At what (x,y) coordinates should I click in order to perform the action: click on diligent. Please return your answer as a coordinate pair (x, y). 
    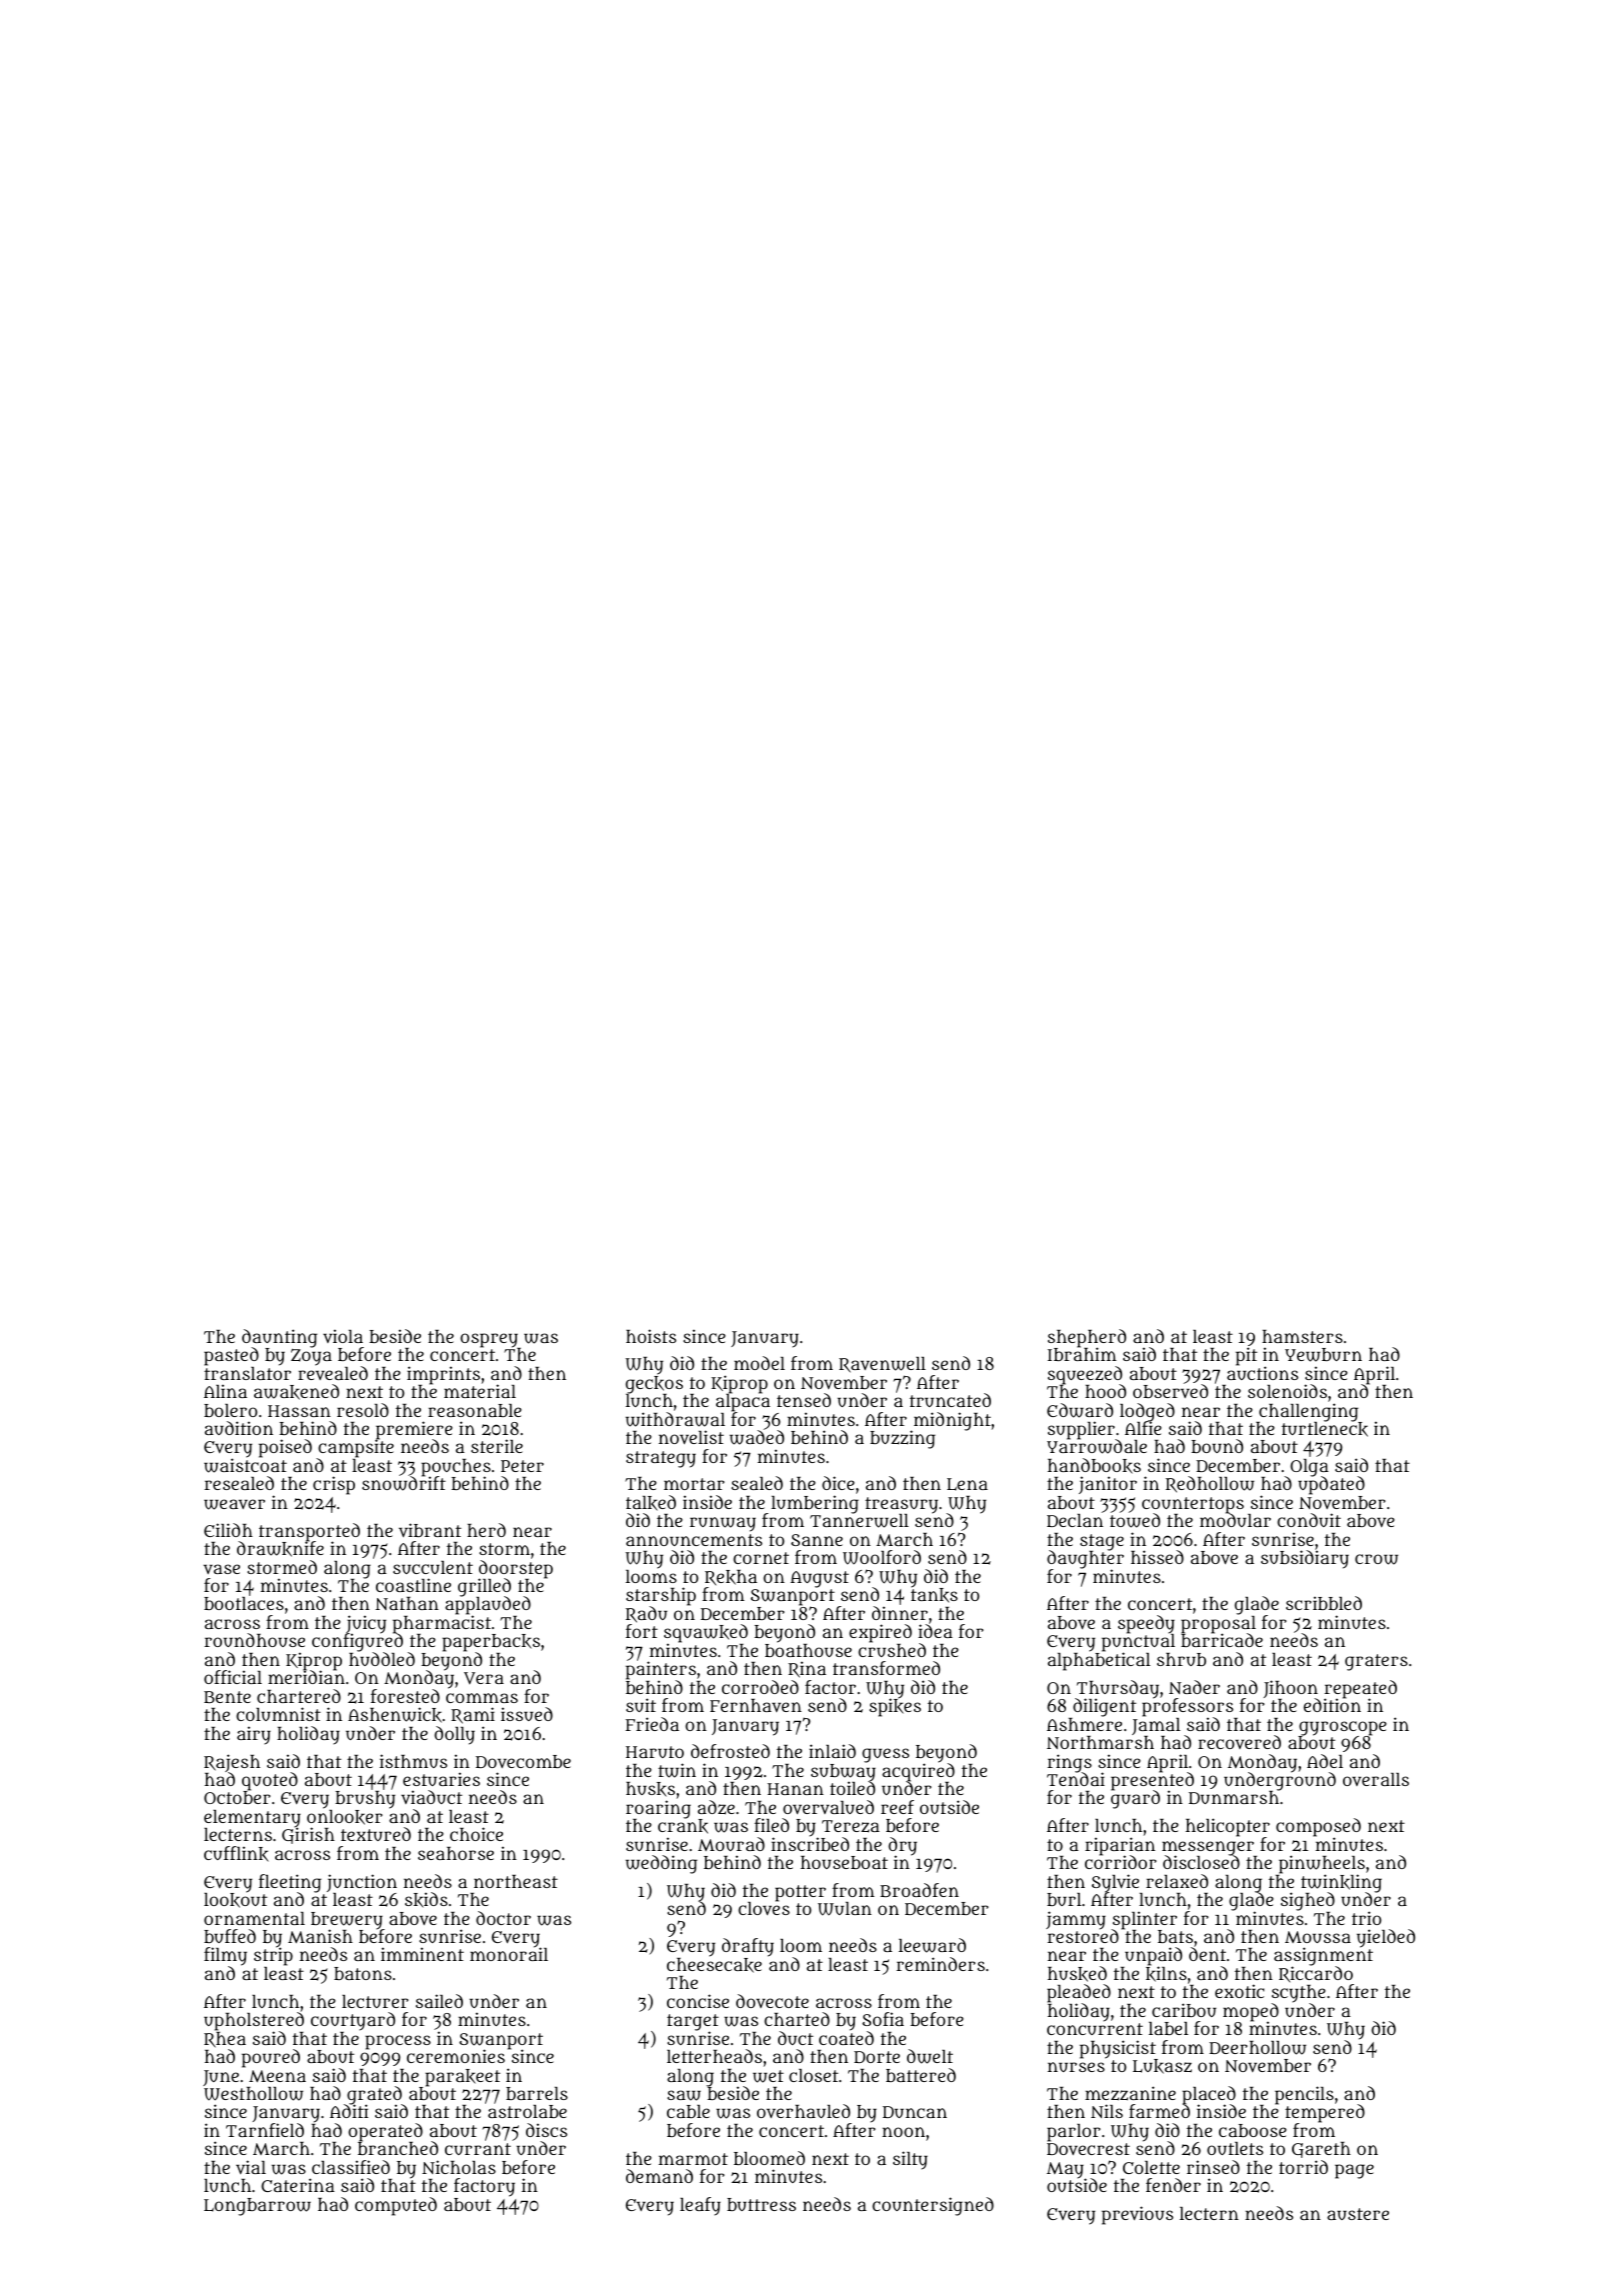
    Looking at the image, I should click on (1104, 1707).
